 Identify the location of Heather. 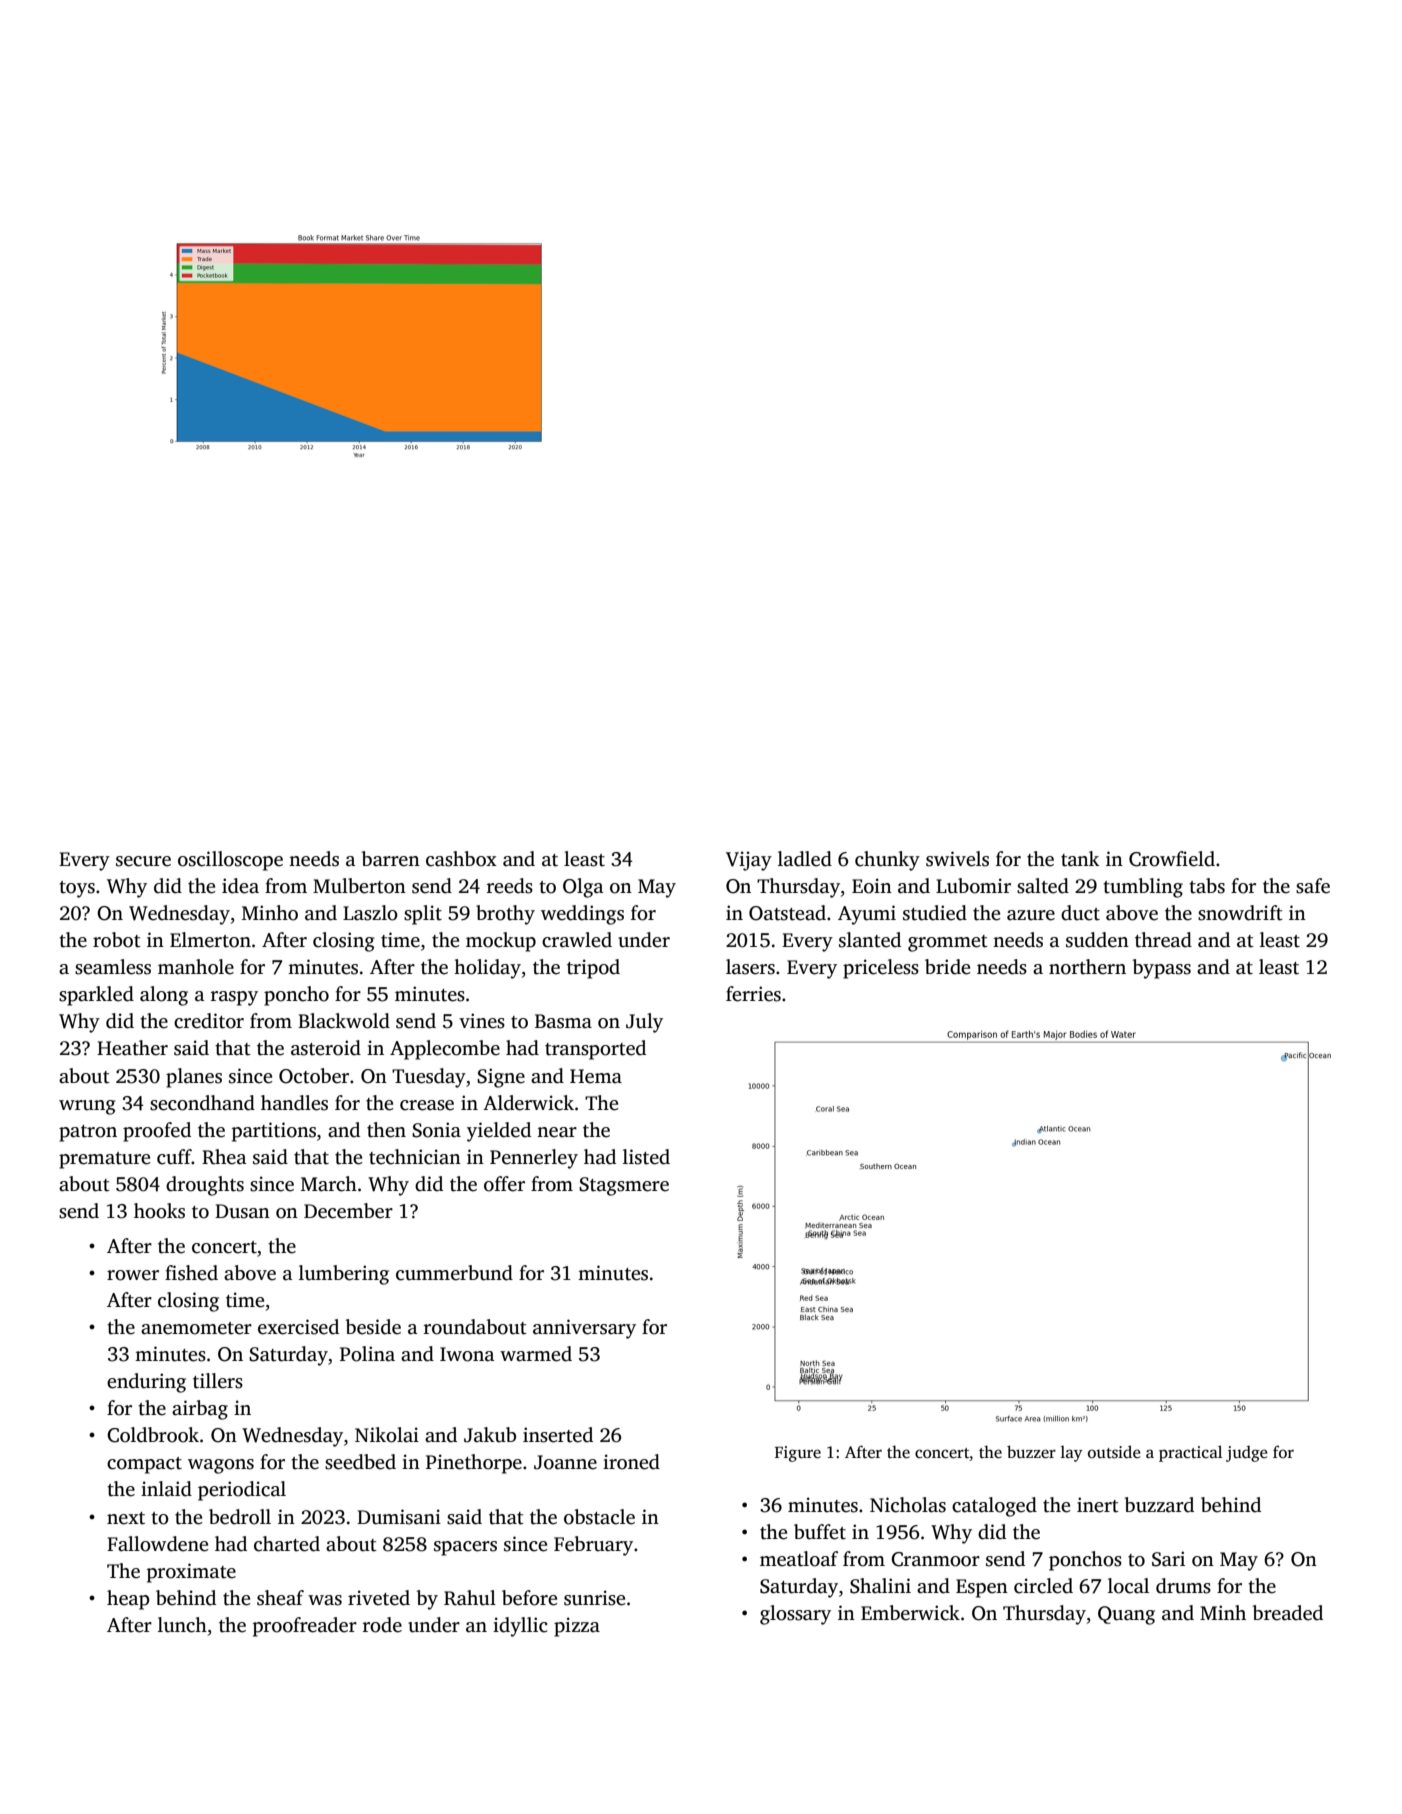
(132, 1048).
